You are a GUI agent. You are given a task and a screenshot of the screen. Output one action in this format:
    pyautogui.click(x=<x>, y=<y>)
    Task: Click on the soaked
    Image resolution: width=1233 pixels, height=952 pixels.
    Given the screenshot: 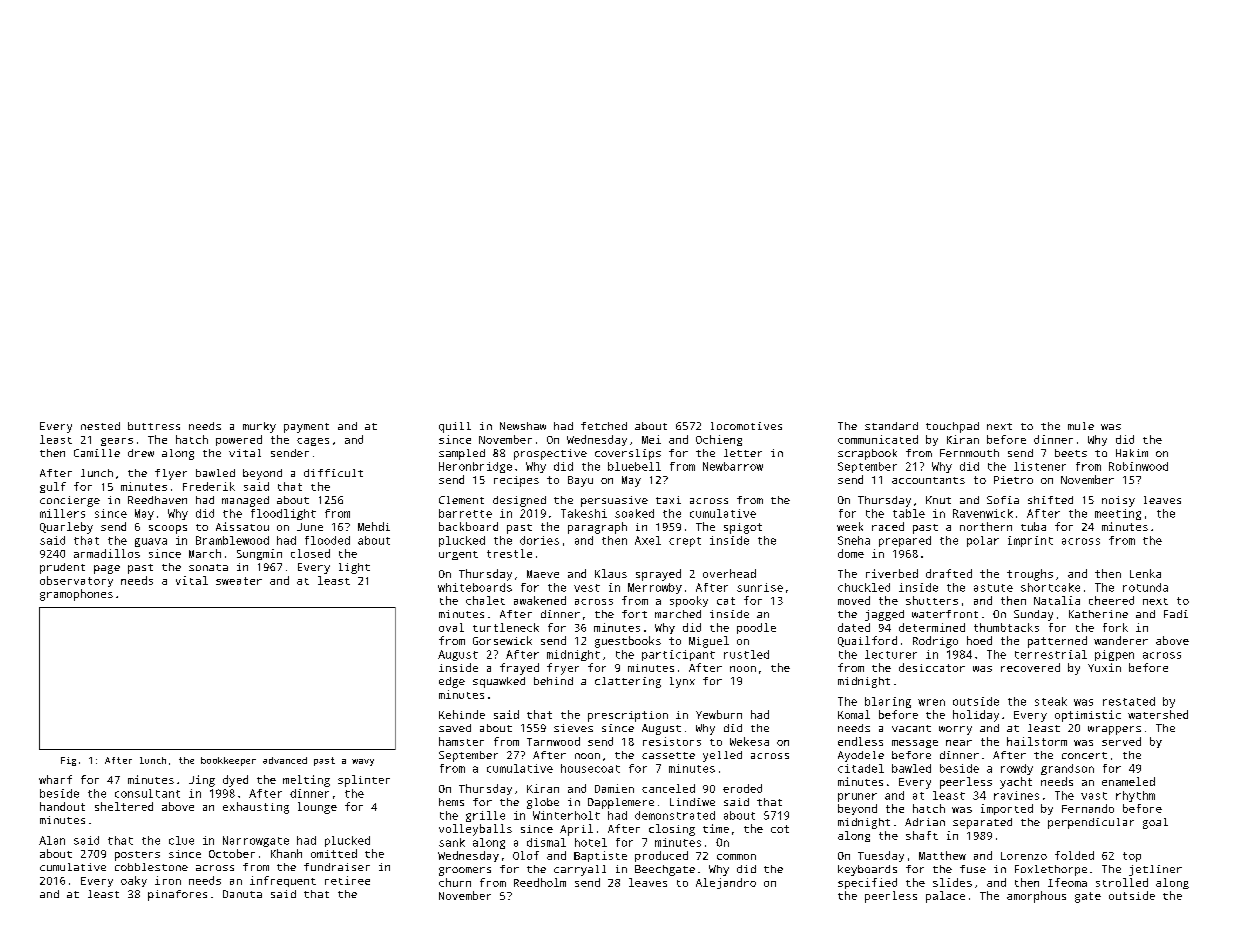 What is the action you would take?
    pyautogui.click(x=634, y=513)
